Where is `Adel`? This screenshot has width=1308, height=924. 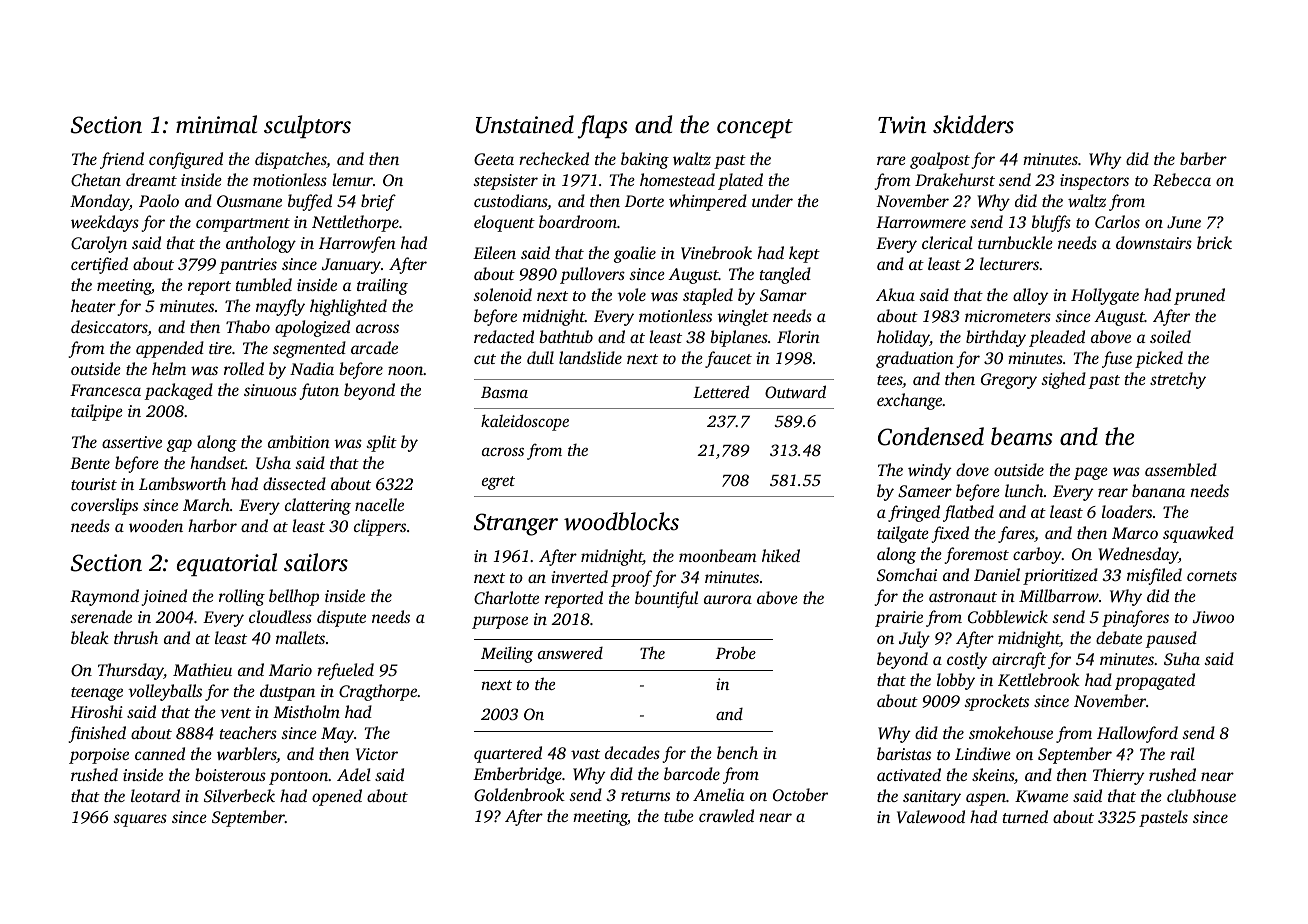
Adel is located at coordinates (354, 774).
